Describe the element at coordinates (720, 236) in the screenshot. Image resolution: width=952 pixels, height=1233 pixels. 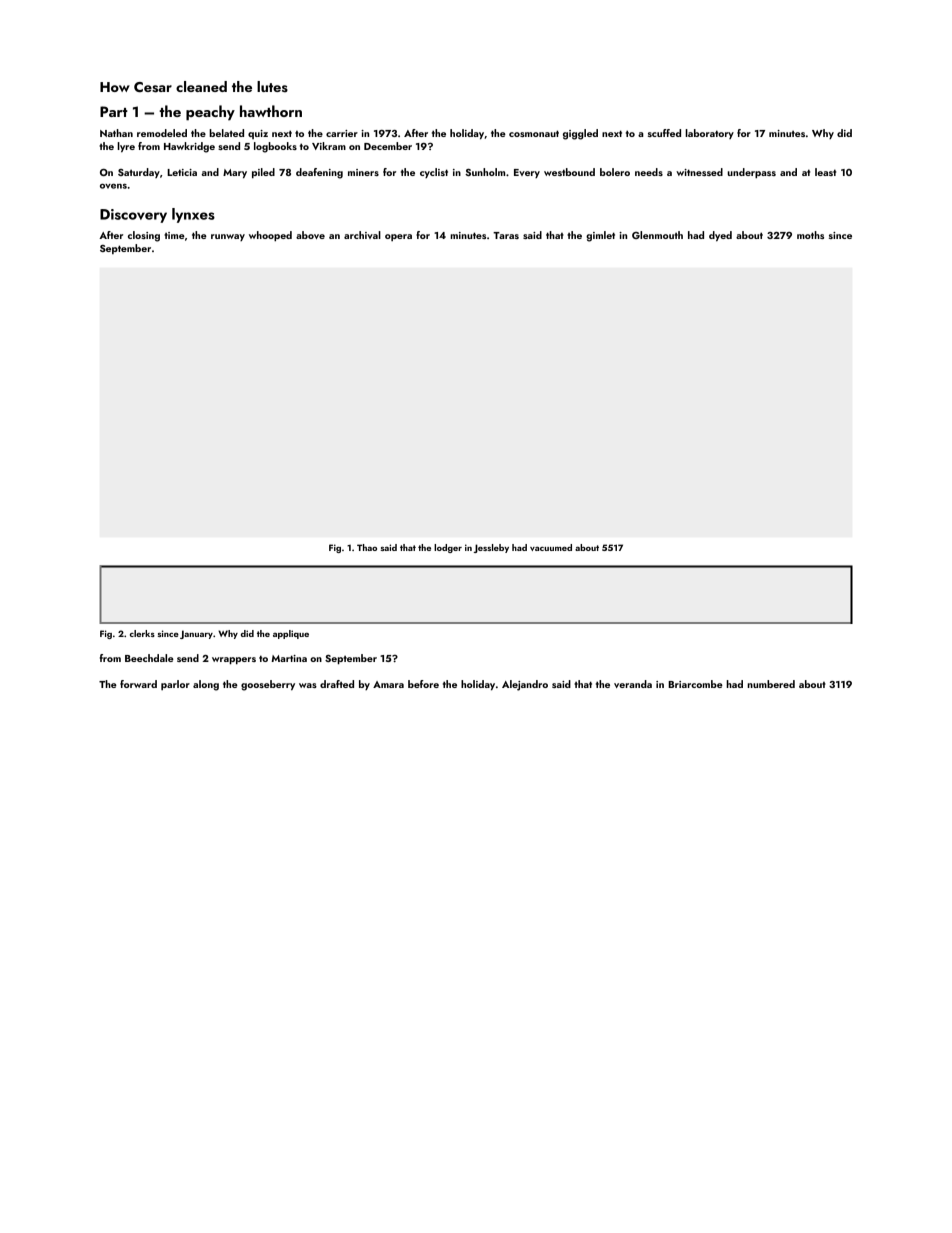
I see `dyed` at that location.
